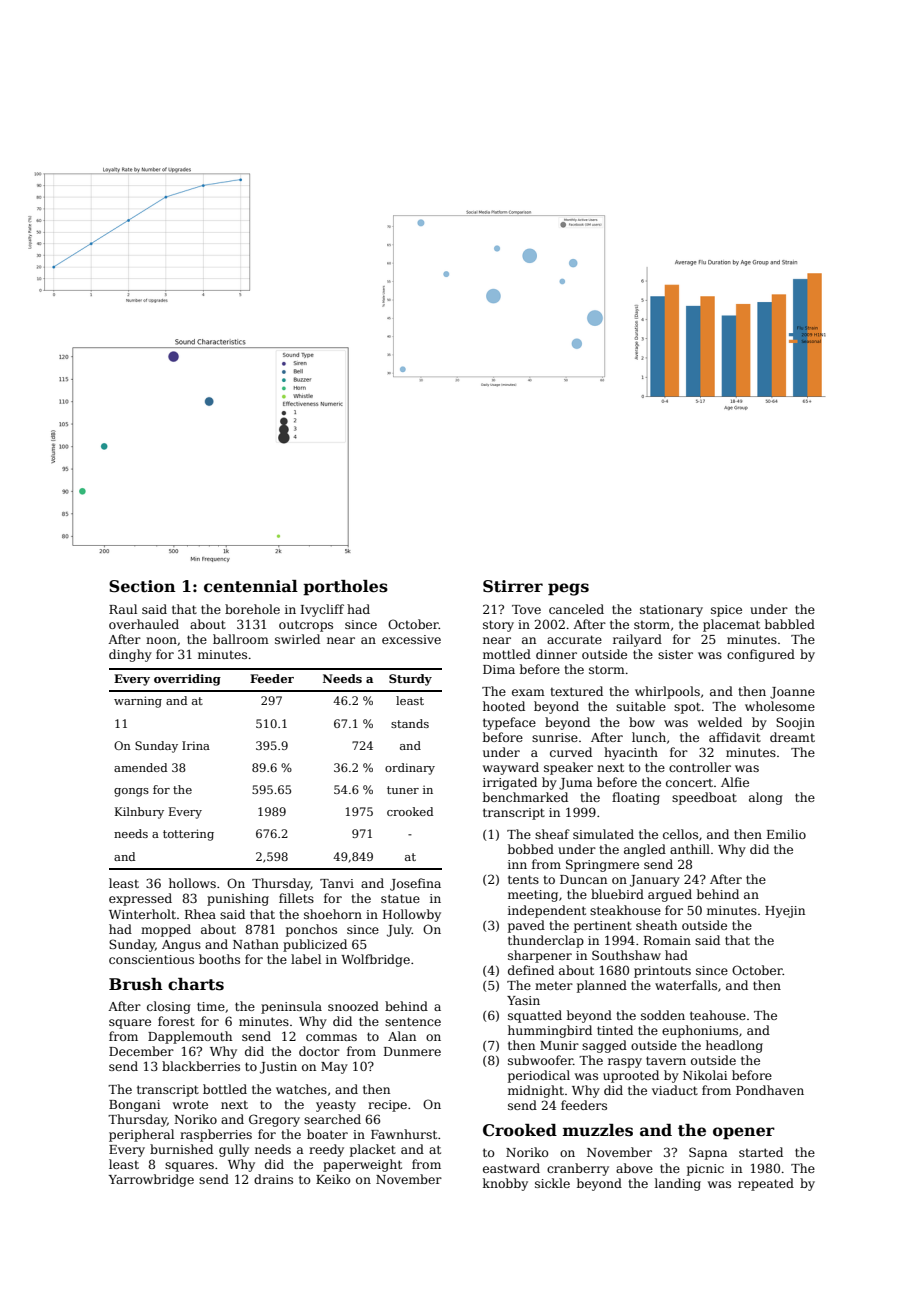  Describe the element at coordinates (151, 959) in the image. I see `conscientious` at that location.
